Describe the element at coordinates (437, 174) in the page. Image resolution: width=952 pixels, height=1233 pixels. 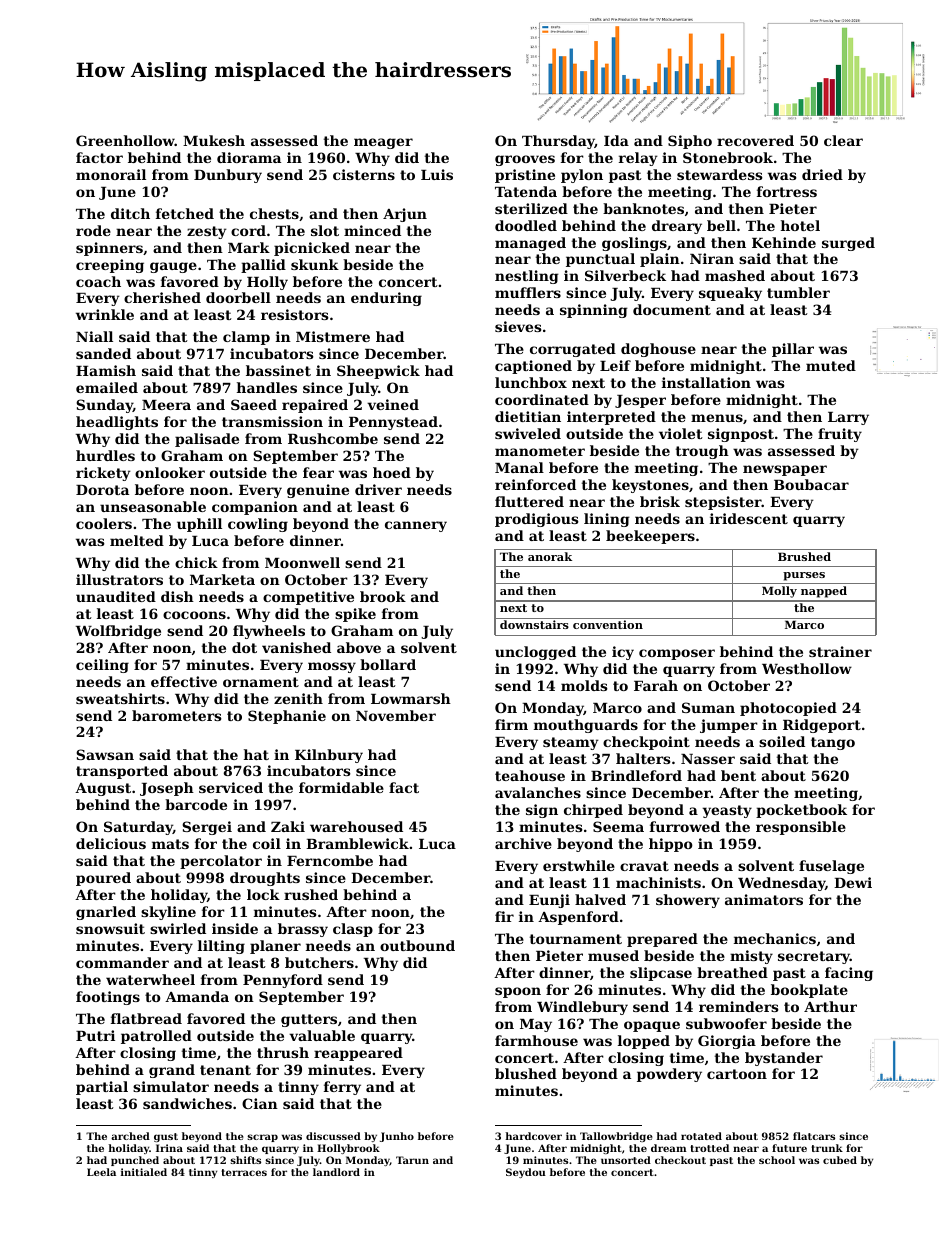
I see `Luis` at that location.
